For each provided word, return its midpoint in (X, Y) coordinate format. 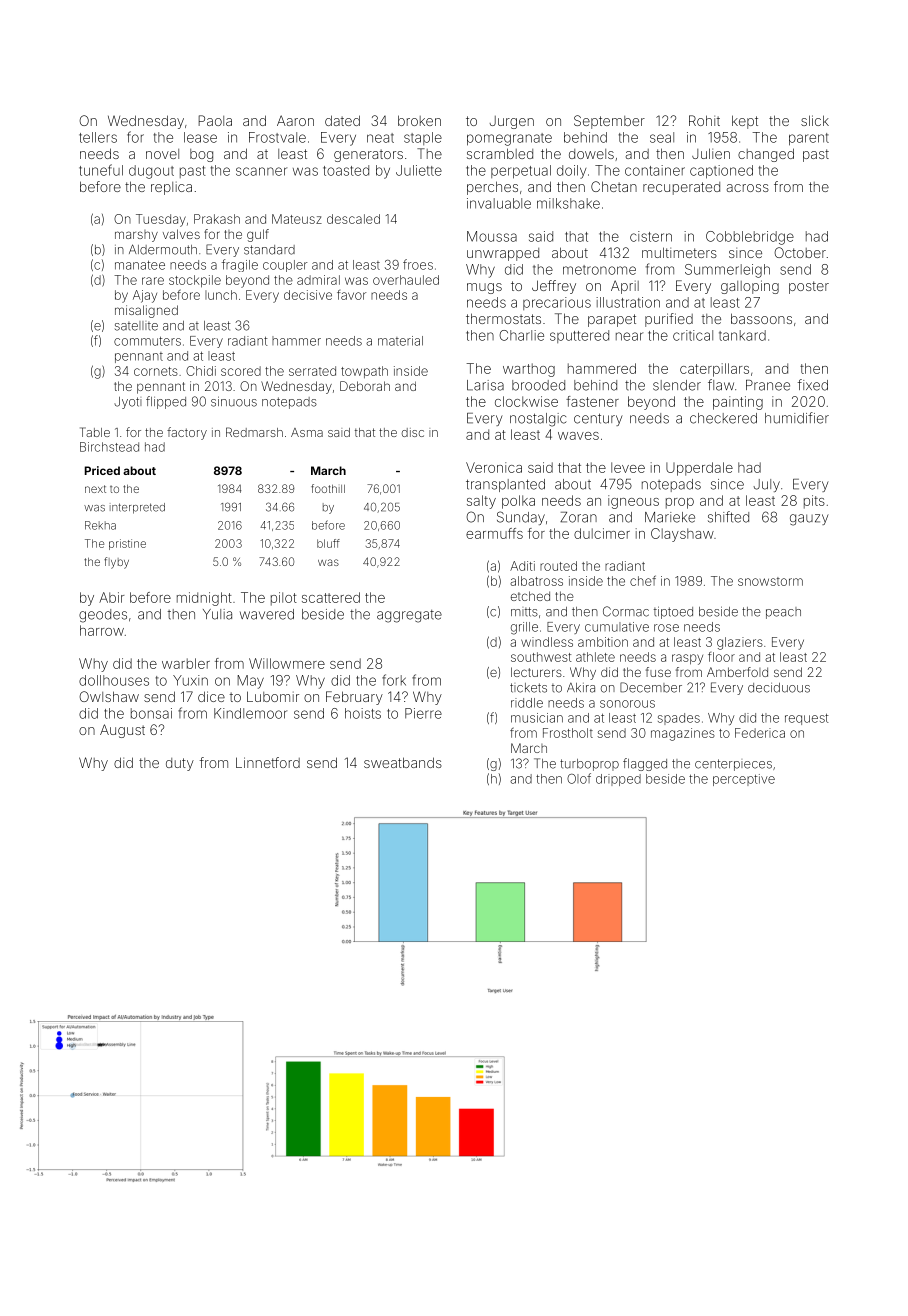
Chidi (201, 371)
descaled (353, 219)
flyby (116, 563)
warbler (186, 663)
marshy (136, 236)
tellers (98, 137)
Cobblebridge (750, 238)
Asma (307, 432)
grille (524, 628)
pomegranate (509, 139)
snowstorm (770, 581)
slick (815, 120)
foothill (328, 488)
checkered (723, 418)
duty (180, 764)
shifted (728, 517)
